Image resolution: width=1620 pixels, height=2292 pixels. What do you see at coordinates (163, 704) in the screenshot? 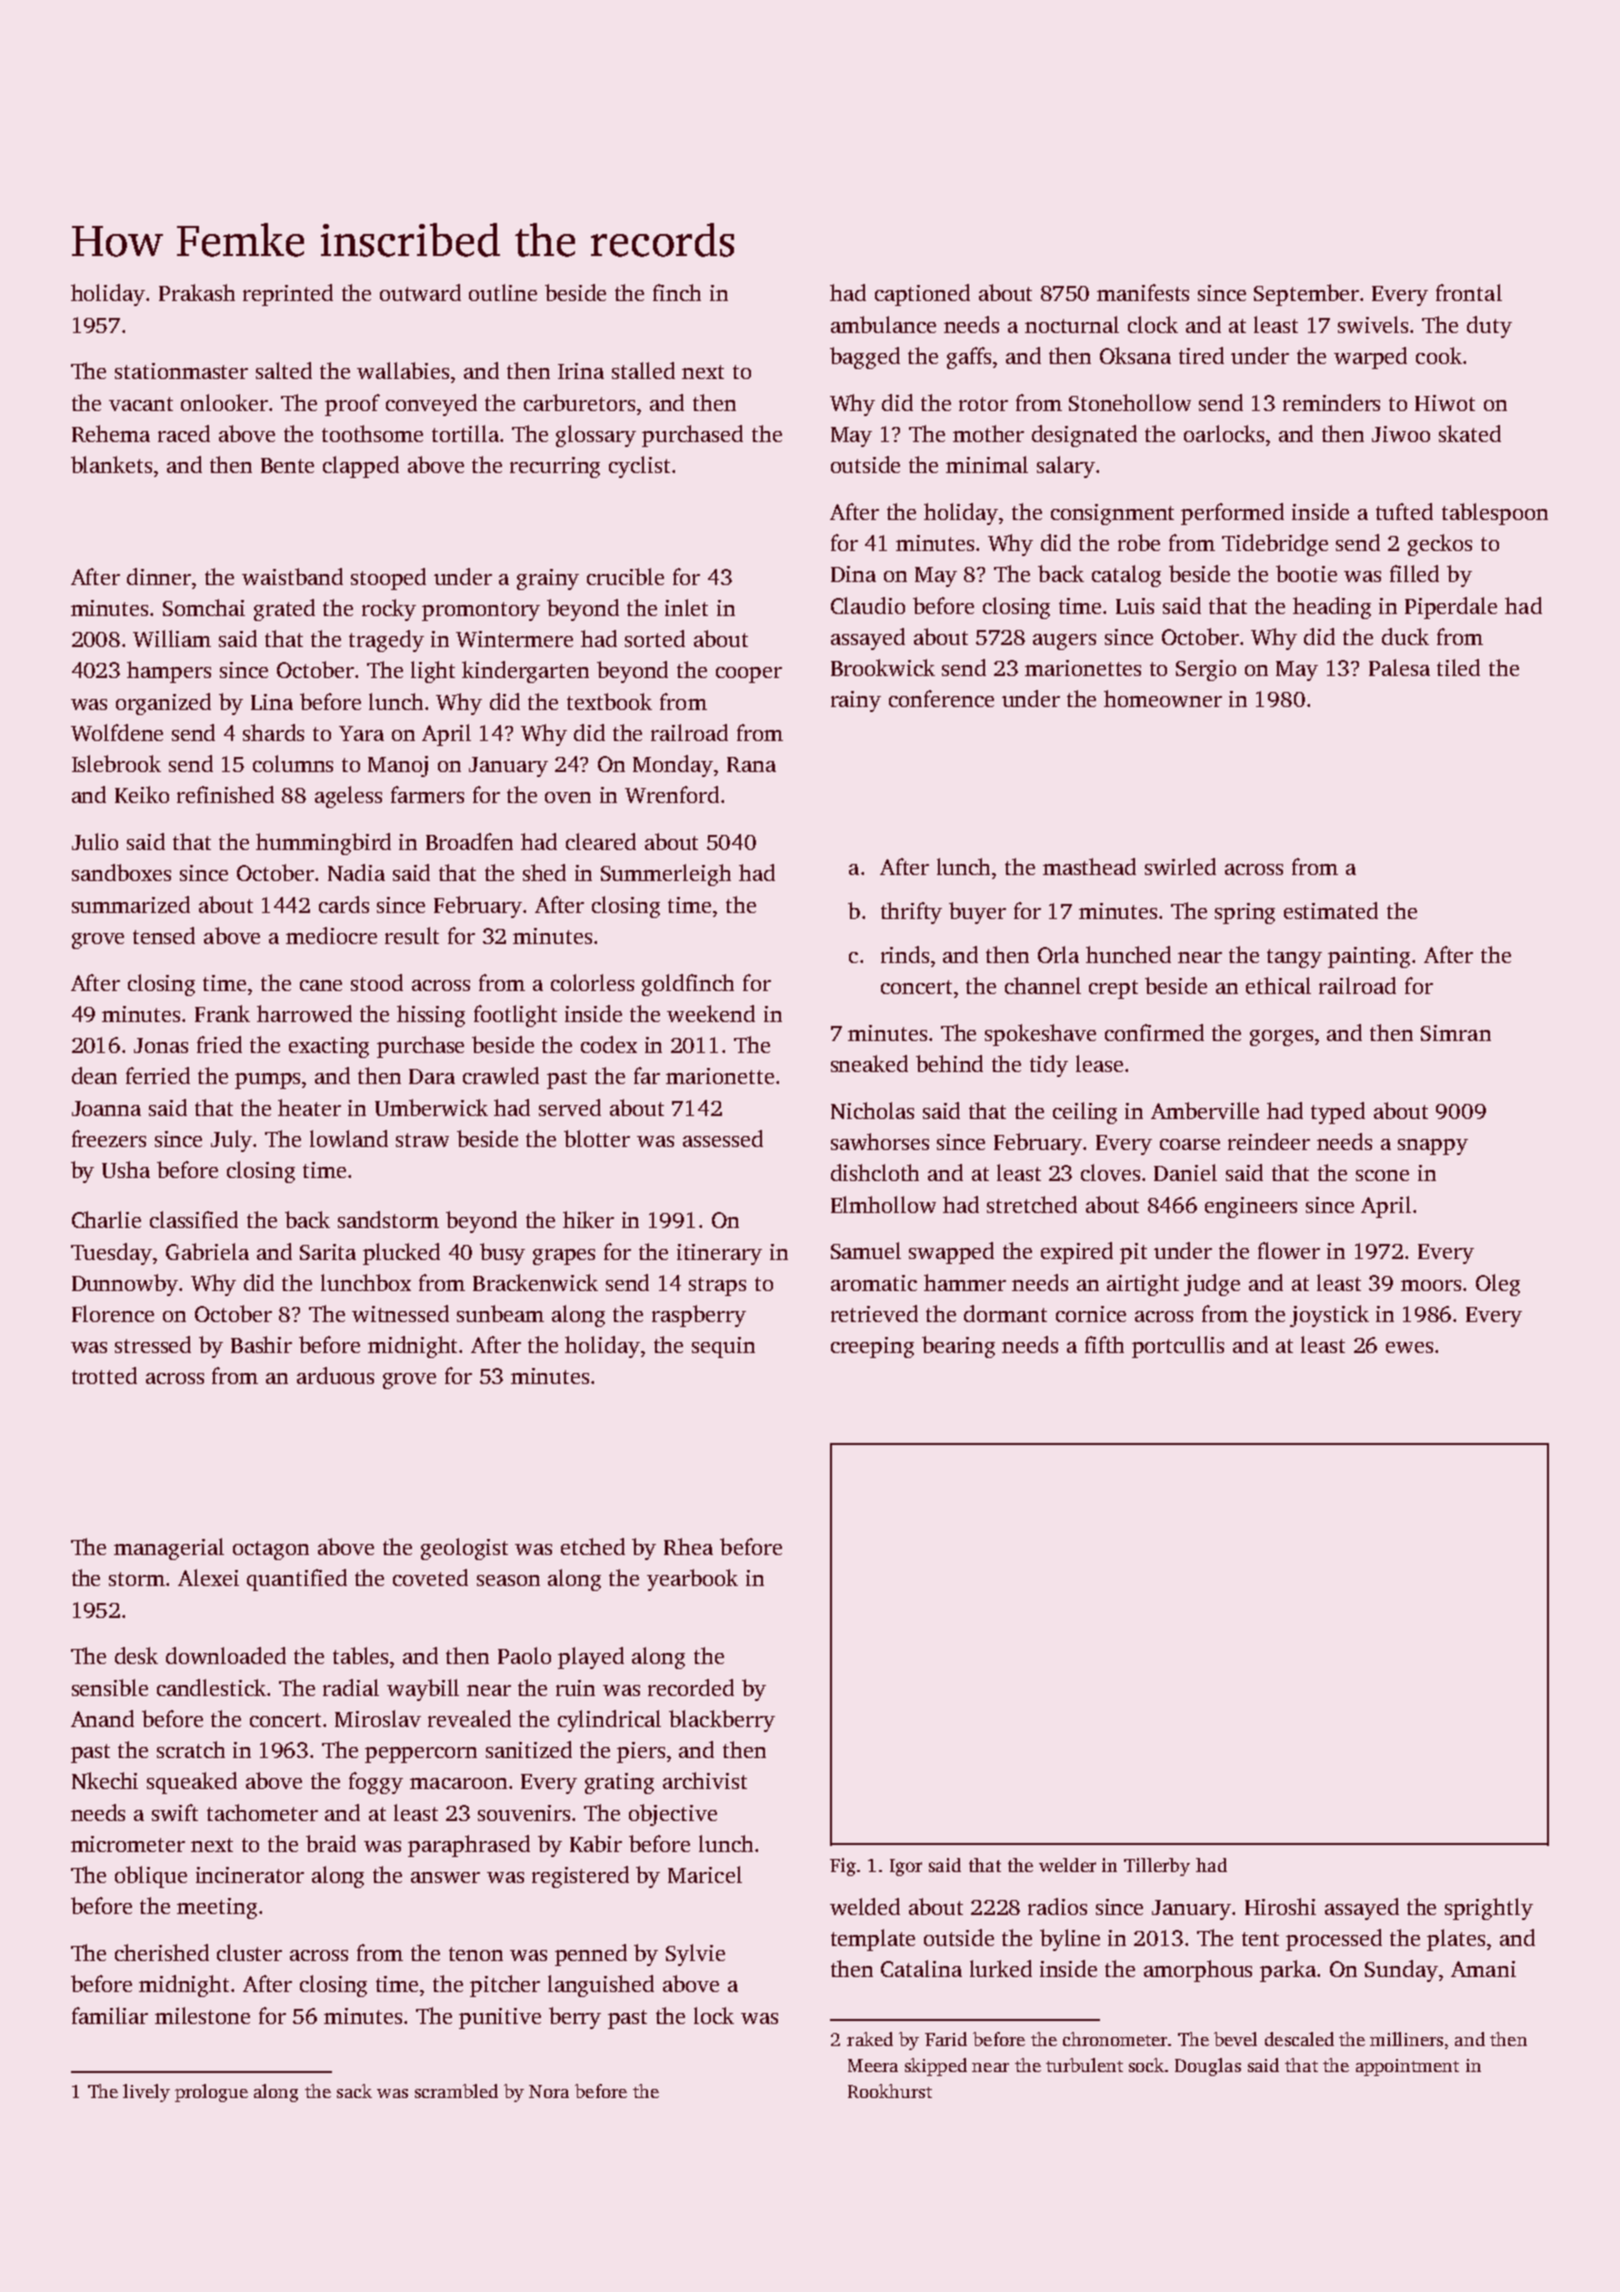
I see `organized` at bounding box center [163, 704].
